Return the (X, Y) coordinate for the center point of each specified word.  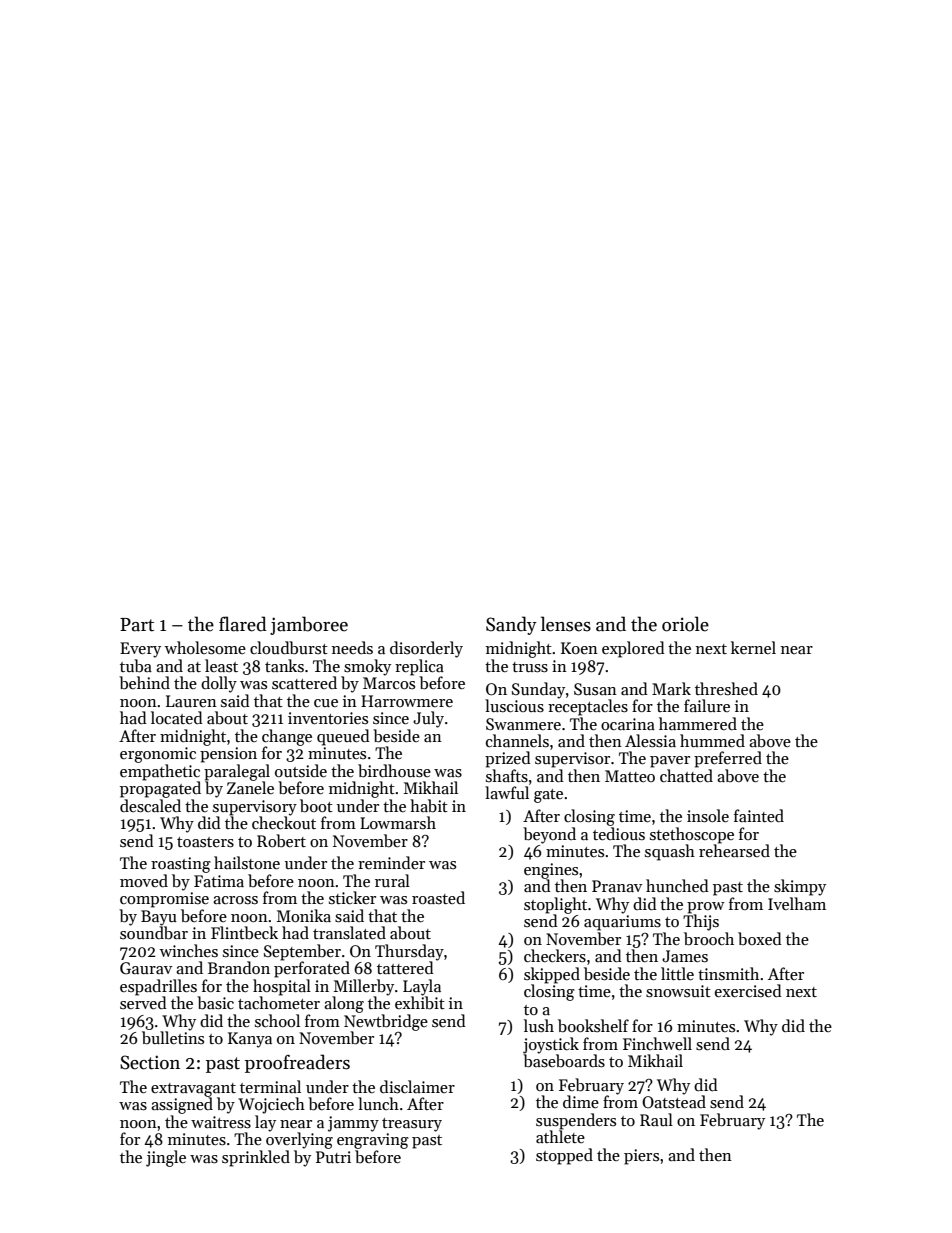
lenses (566, 624)
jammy (353, 1124)
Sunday (538, 690)
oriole (685, 624)
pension (228, 755)
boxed (760, 938)
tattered (405, 967)
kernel (753, 647)
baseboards (564, 1061)
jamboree (309, 625)
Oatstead (674, 1102)
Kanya (250, 1040)
